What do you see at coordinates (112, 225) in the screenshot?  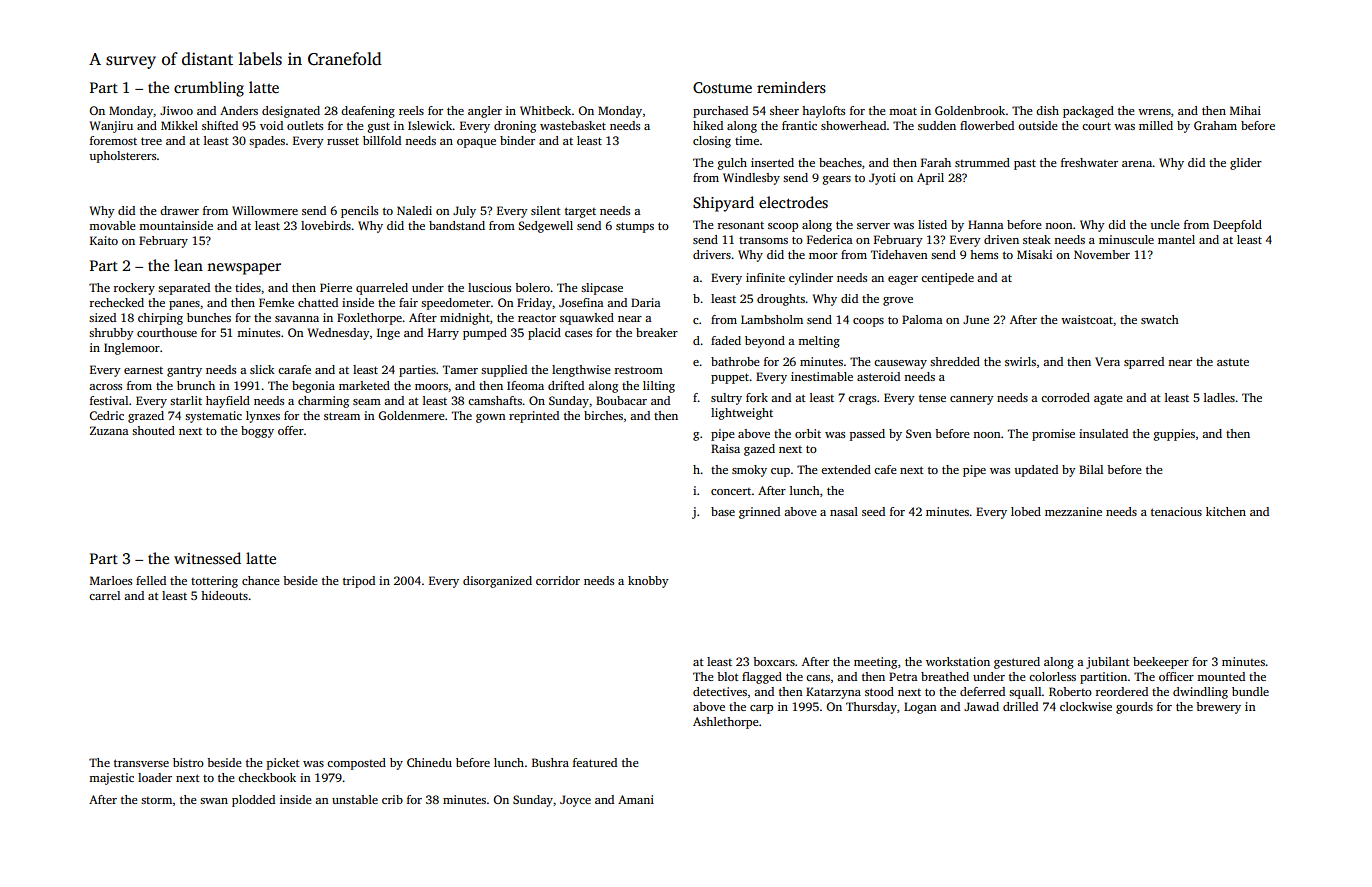 I see `movable` at bounding box center [112, 225].
